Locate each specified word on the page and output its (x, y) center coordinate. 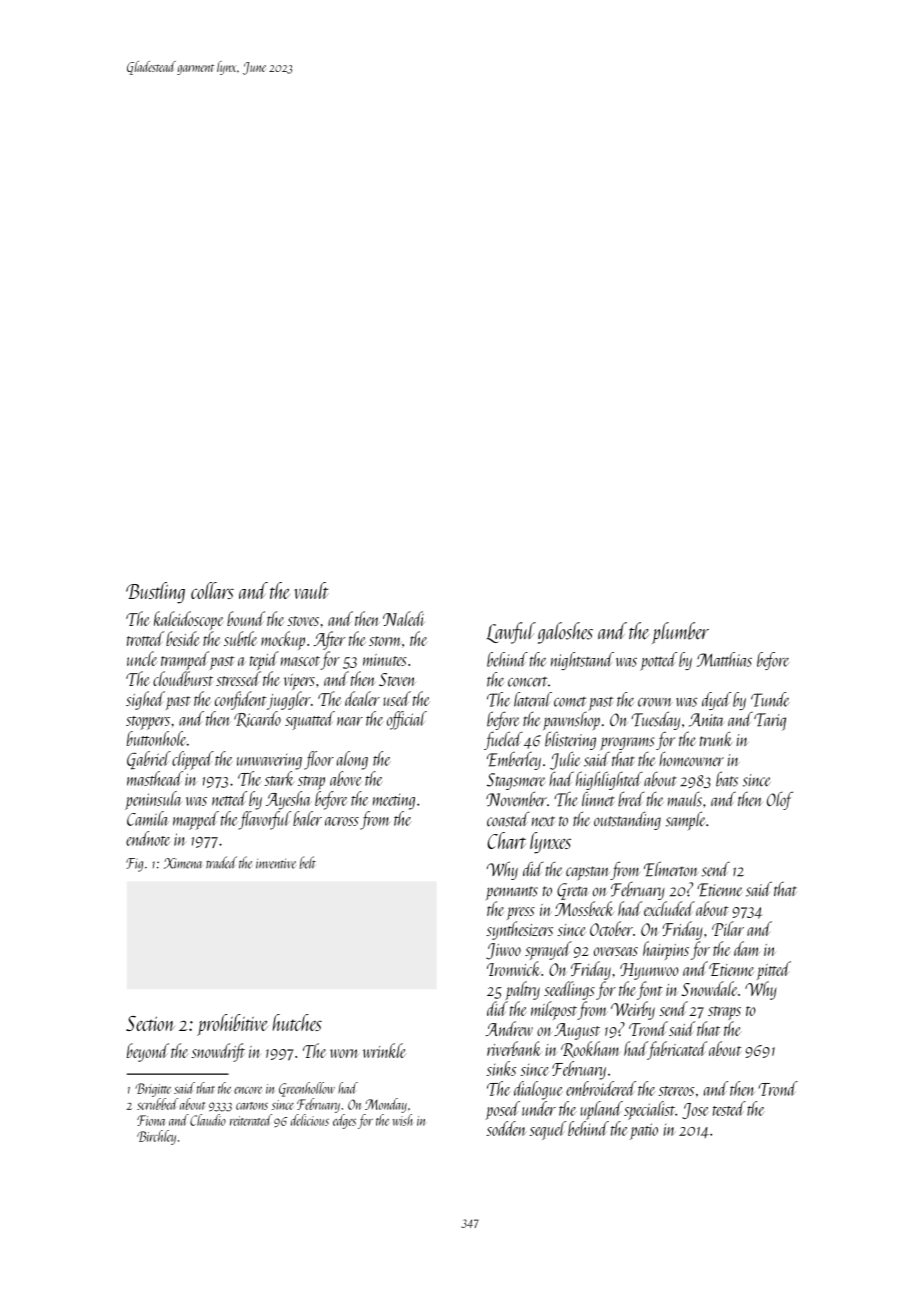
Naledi (404, 618)
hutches (297, 1022)
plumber (680, 633)
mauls (685, 799)
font (650, 990)
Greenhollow (307, 1089)
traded (221, 862)
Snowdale (709, 988)
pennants (511, 893)
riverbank (514, 1048)
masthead (155, 778)
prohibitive (232, 1025)
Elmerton (671, 869)
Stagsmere (516, 781)
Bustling (155, 593)
